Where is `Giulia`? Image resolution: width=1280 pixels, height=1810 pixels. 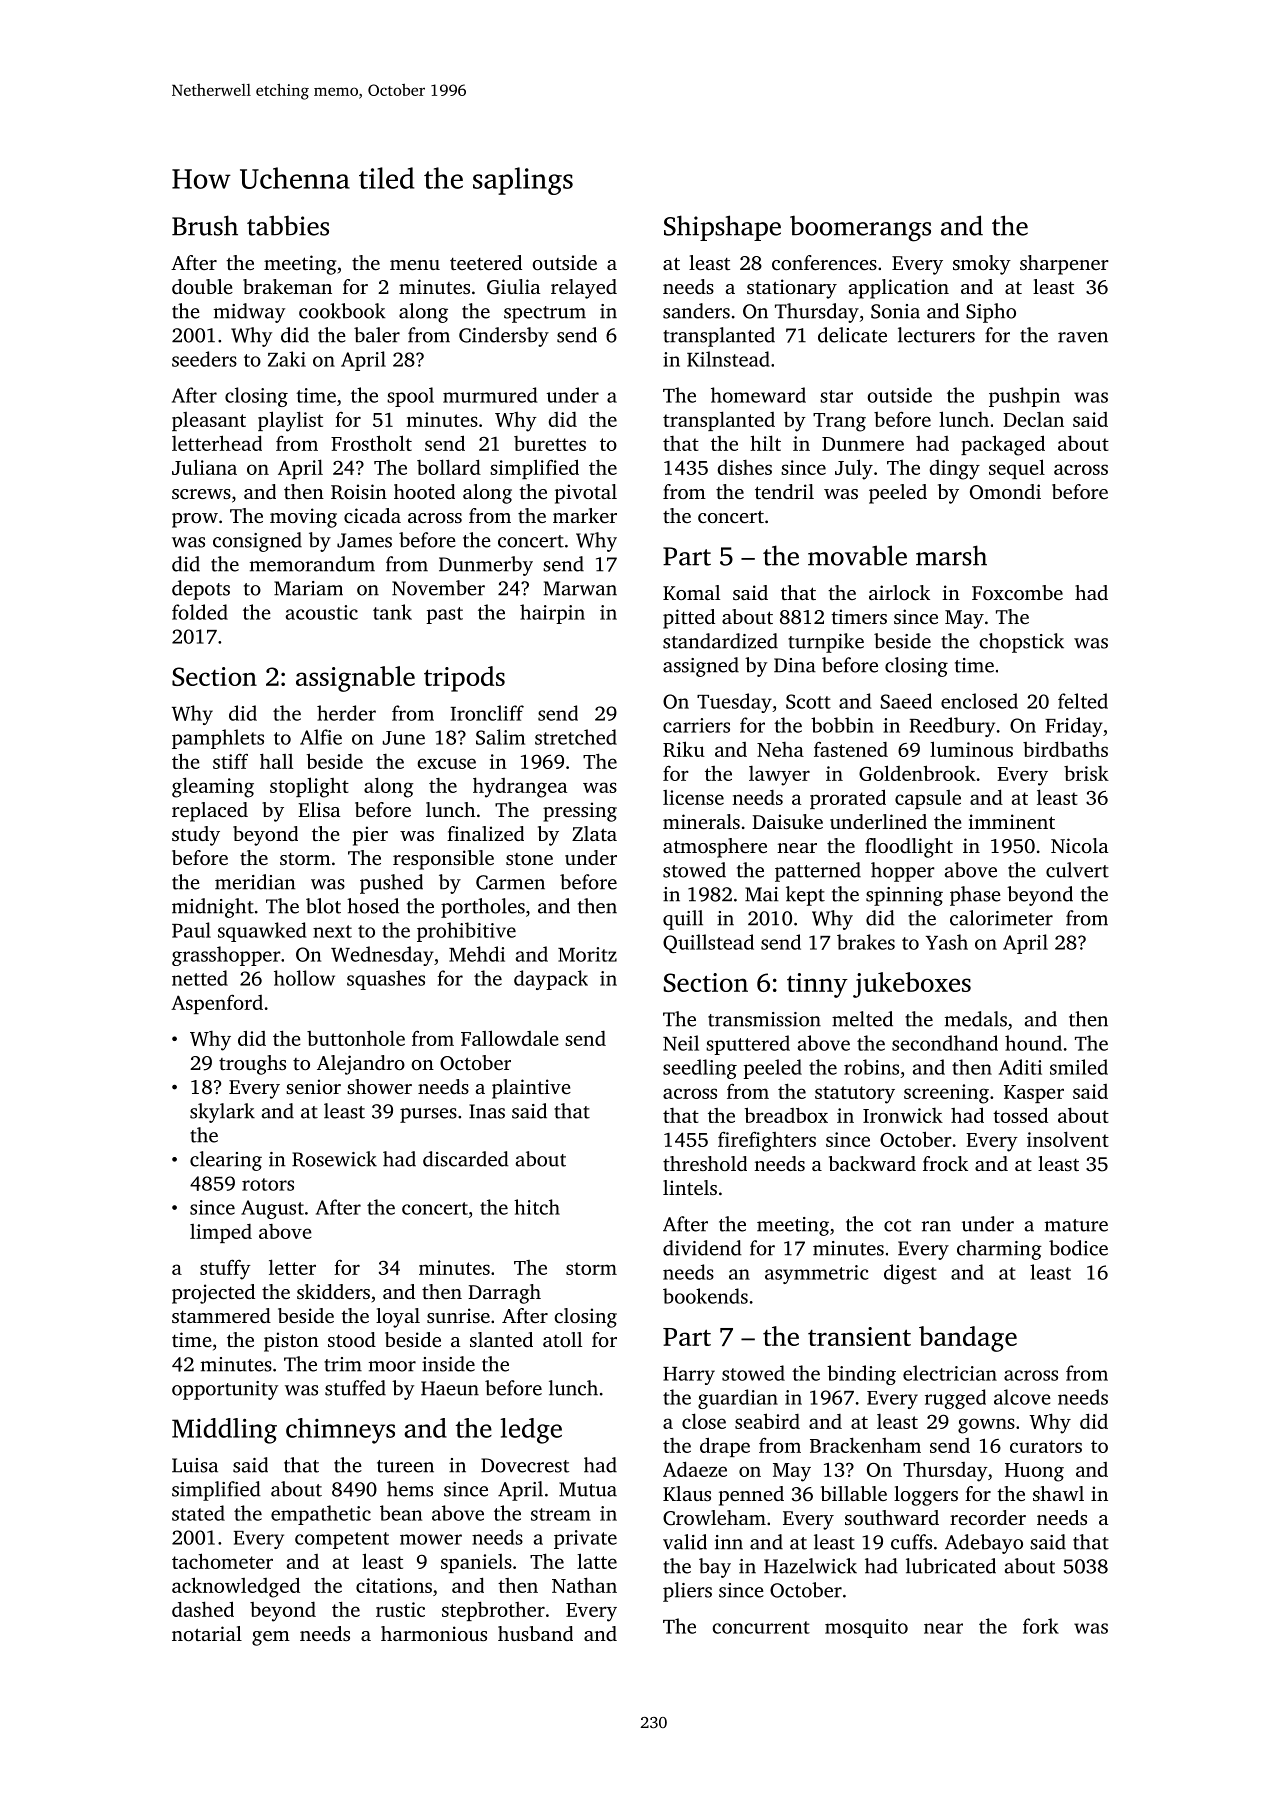
Giulia is located at coordinates (513, 287).
